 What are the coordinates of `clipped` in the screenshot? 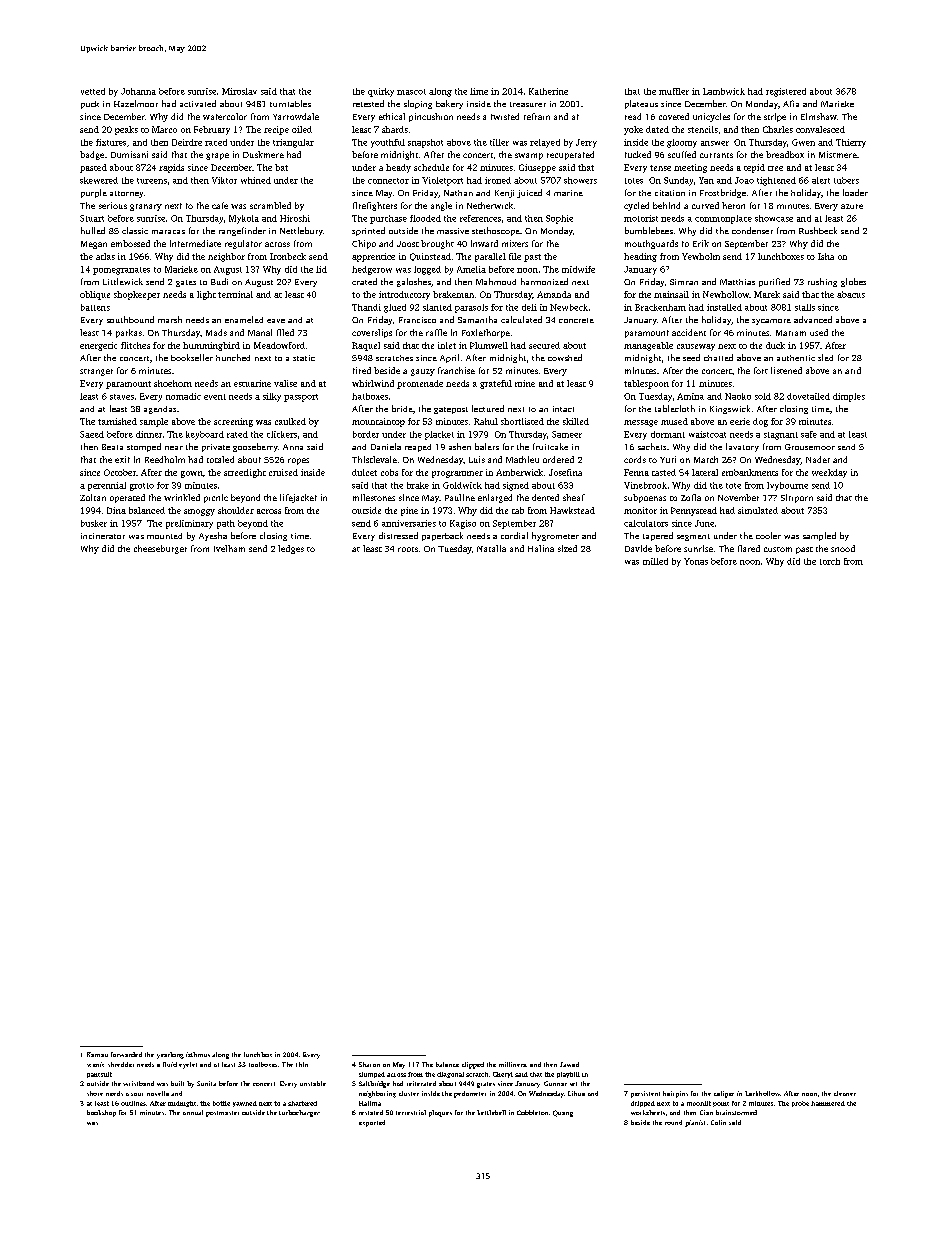 It's located at (473, 1065).
